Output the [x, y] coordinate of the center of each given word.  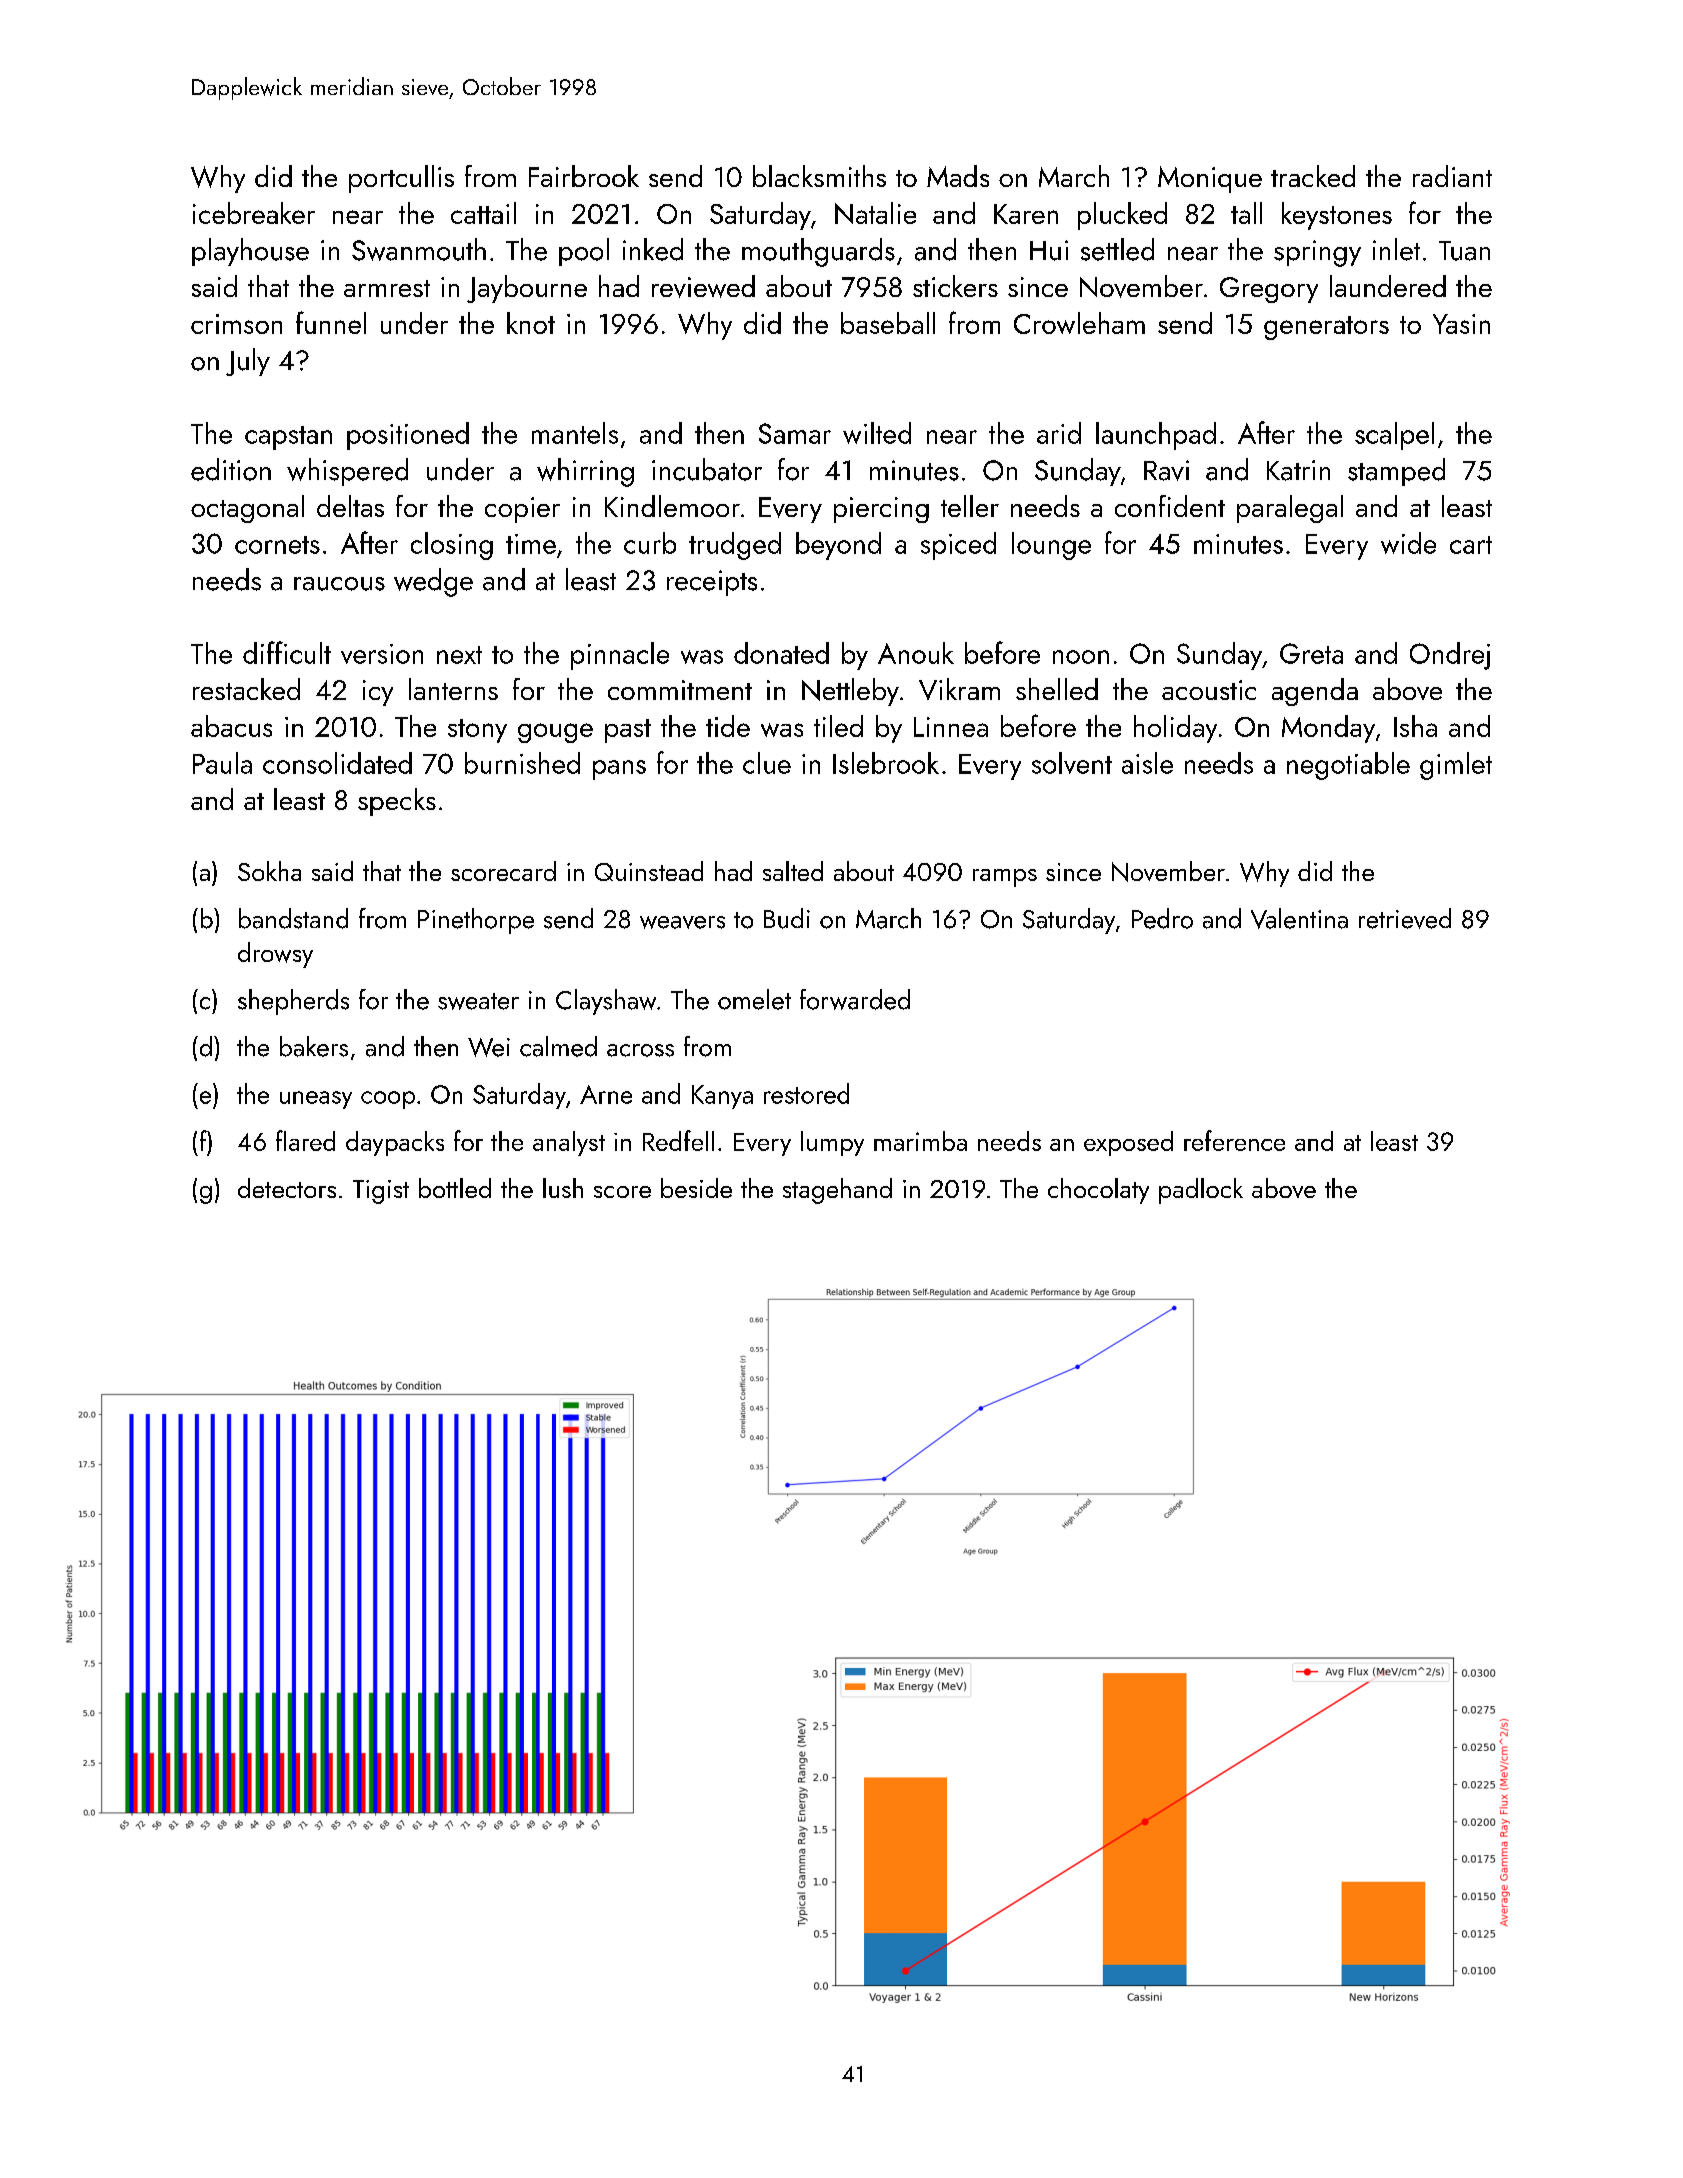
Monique [1210, 179]
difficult [287, 652]
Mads [958, 176]
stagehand [837, 1191]
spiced [958, 546]
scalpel [1394, 436]
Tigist [381, 1192]
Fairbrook [584, 176]
